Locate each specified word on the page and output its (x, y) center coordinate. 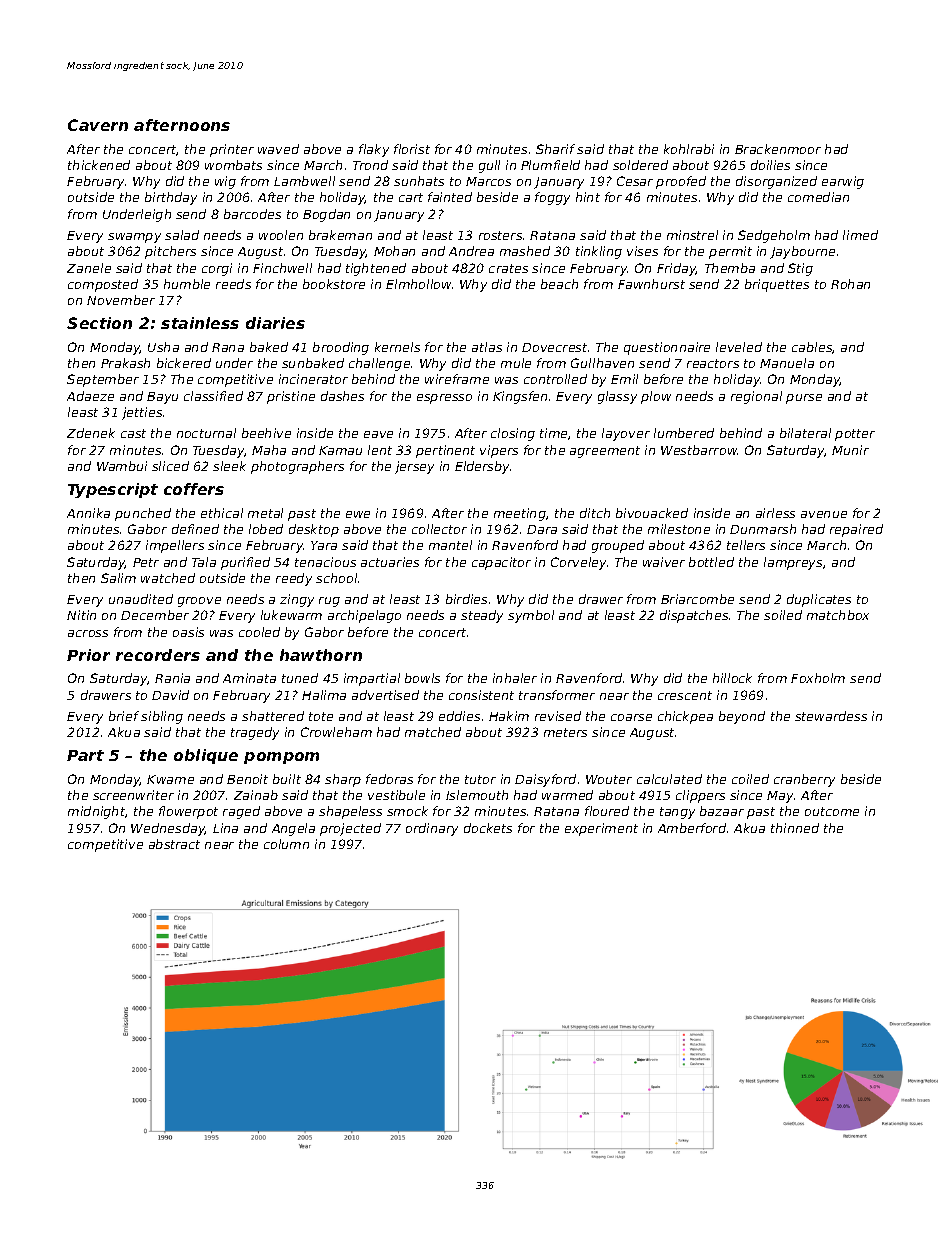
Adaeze (90, 396)
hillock (732, 678)
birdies (466, 599)
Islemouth (477, 795)
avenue (824, 514)
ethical (222, 513)
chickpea (685, 717)
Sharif (555, 149)
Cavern (98, 125)
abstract (174, 844)
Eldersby (482, 467)
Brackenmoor (778, 149)
